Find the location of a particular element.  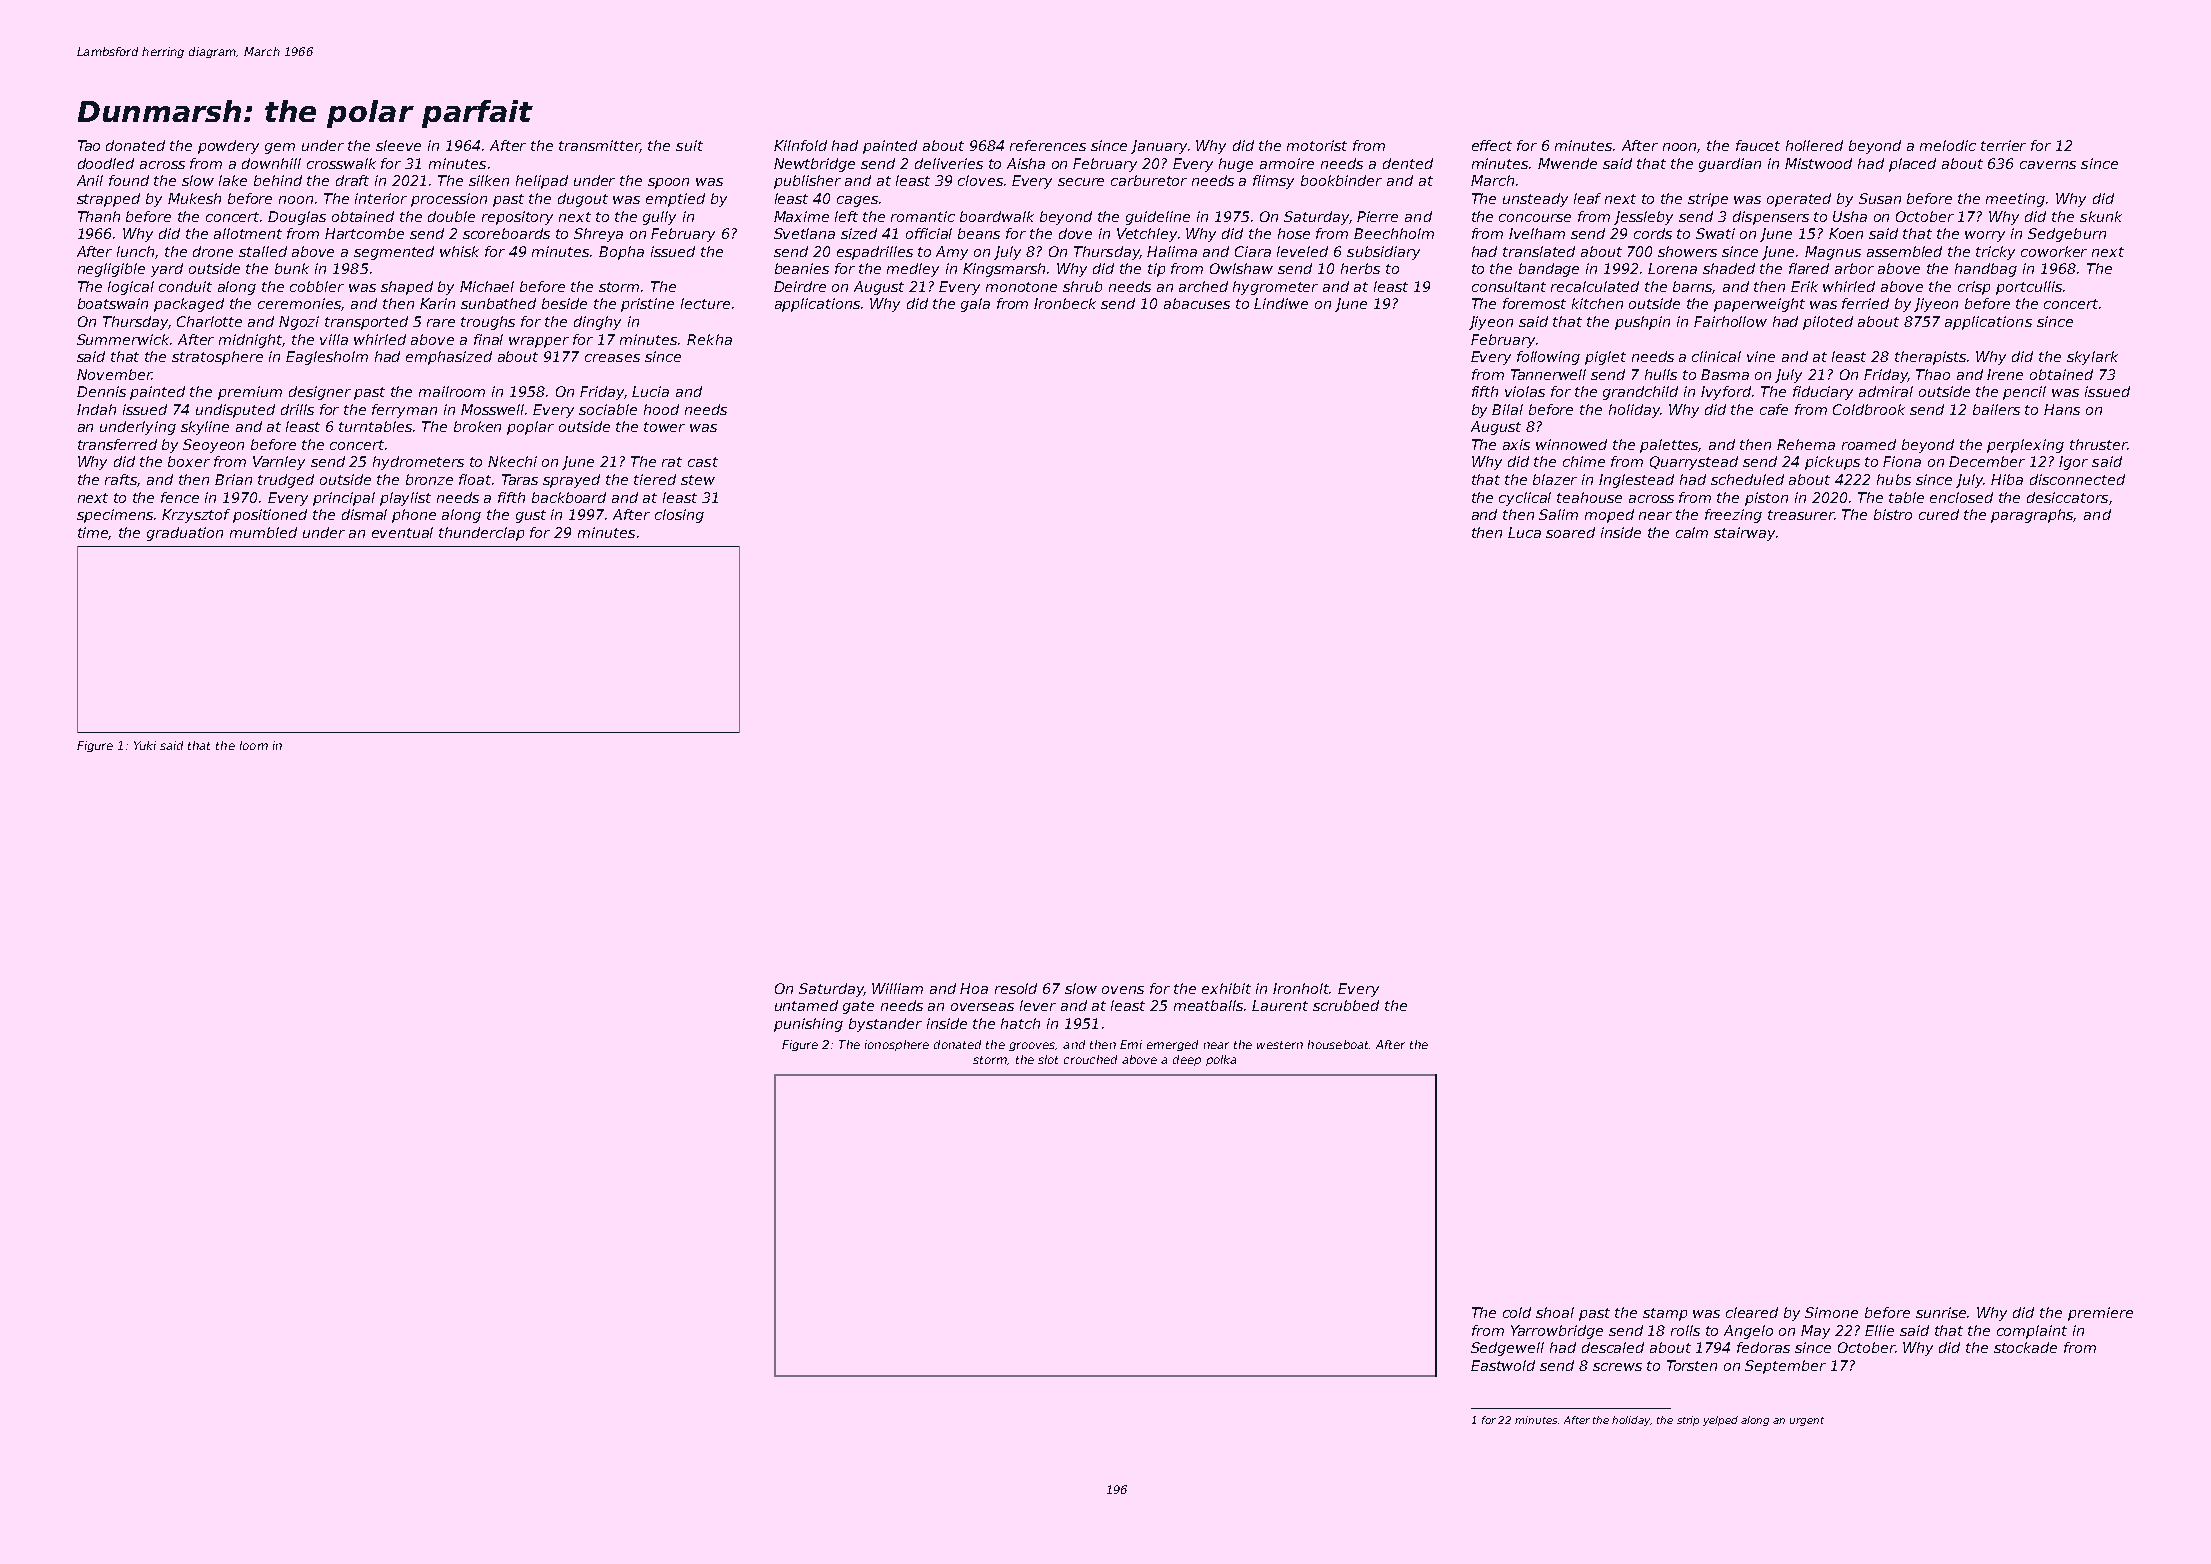

Lindiwe is located at coordinates (1281, 303).
